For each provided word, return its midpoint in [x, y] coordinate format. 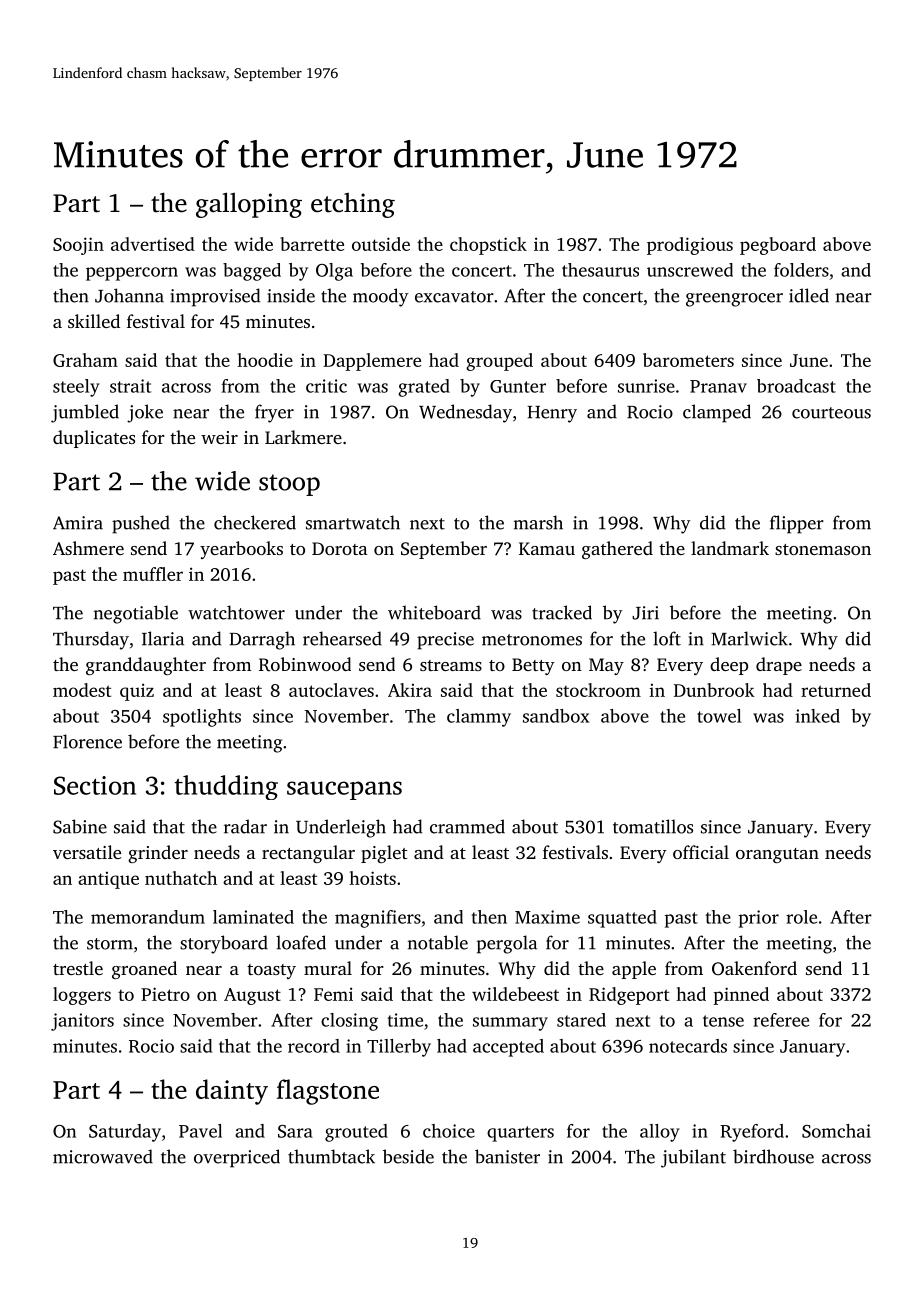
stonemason [823, 549]
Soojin [78, 246]
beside [408, 1156]
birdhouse [773, 1156]
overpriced [237, 1158]
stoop [289, 485]
